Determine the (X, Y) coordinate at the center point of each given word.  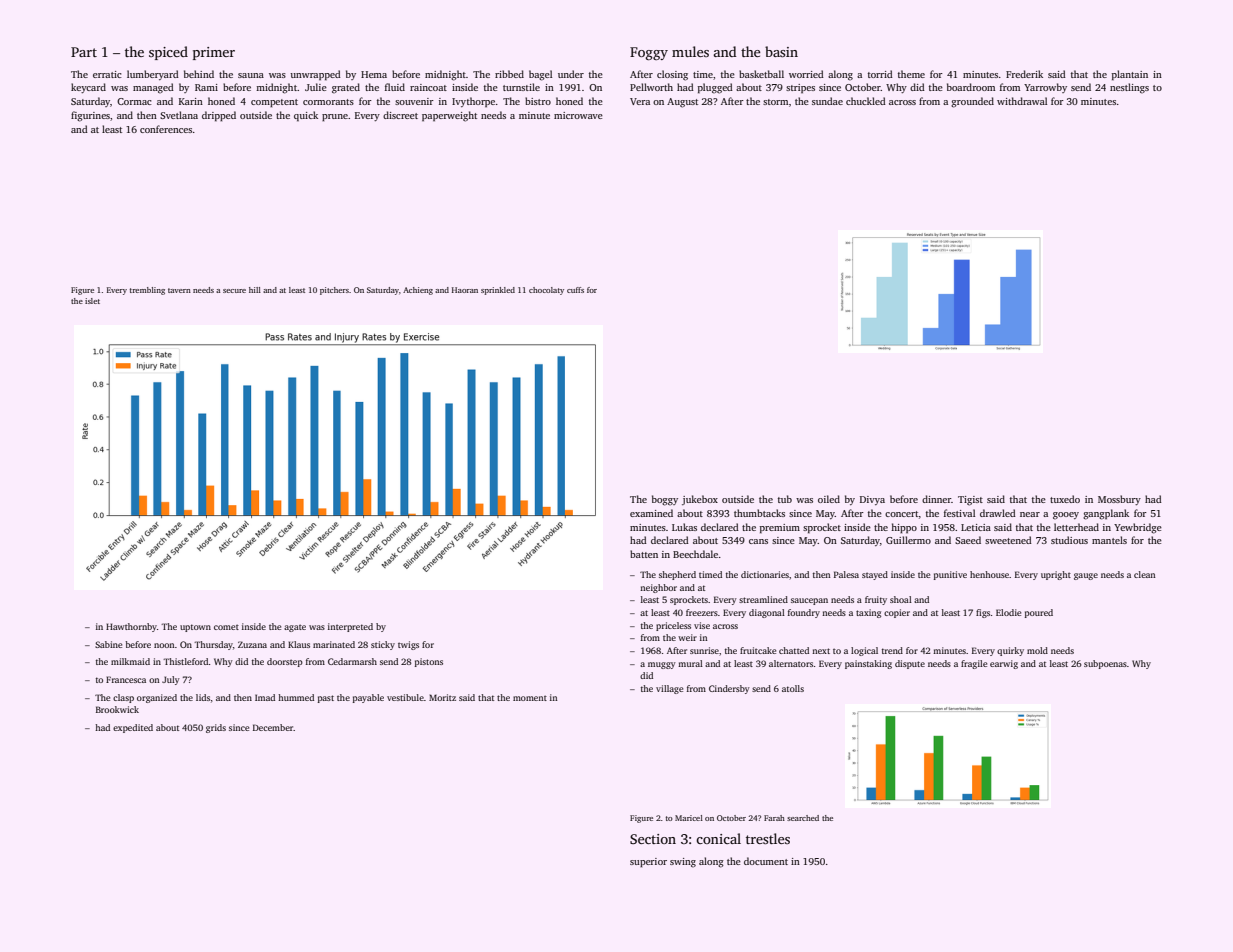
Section (653, 839)
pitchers (334, 291)
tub (785, 499)
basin (781, 51)
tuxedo (1065, 499)
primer (214, 53)
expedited (133, 728)
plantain (1130, 75)
